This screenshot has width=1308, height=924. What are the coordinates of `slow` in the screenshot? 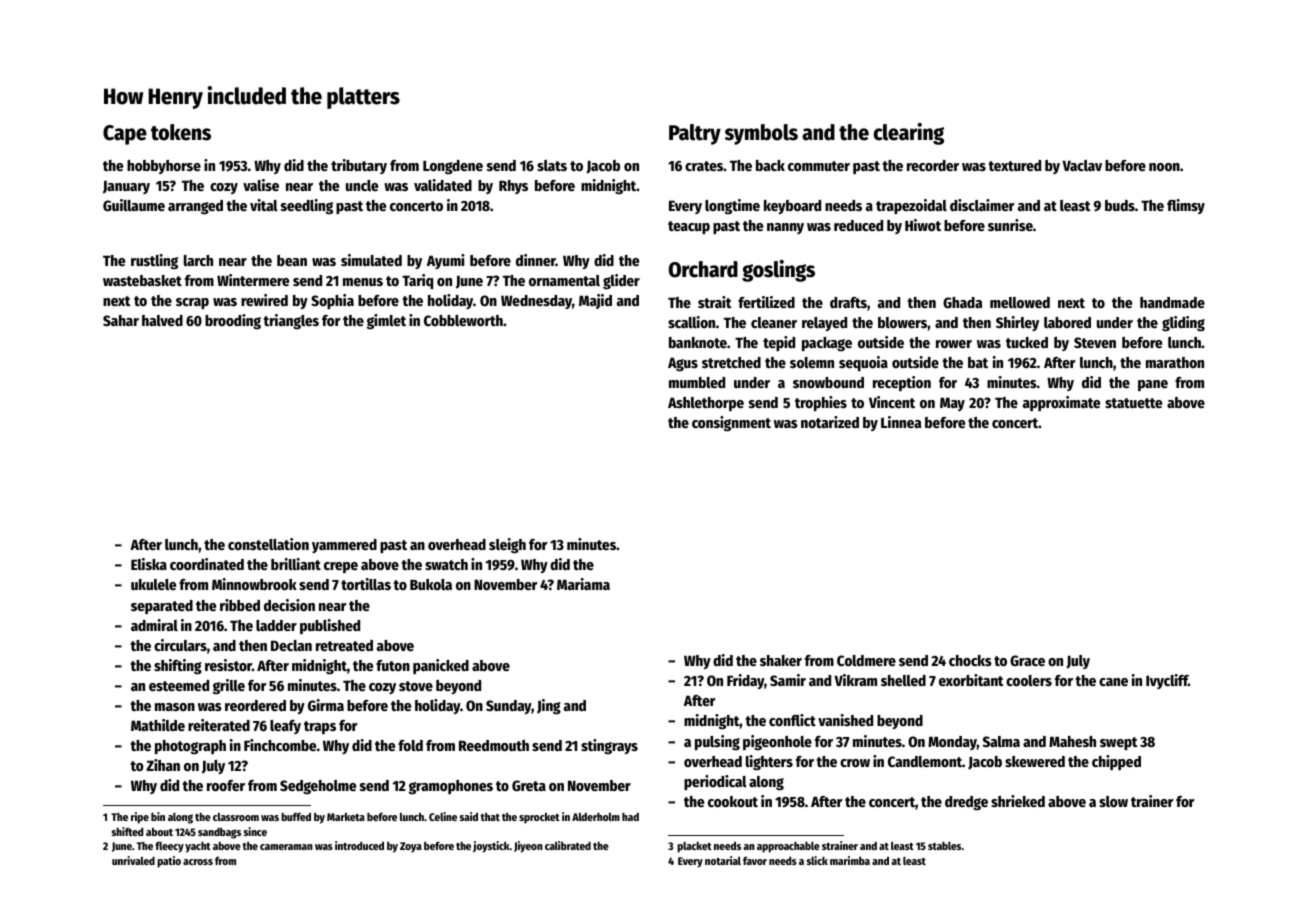 It's located at (1113, 801).
